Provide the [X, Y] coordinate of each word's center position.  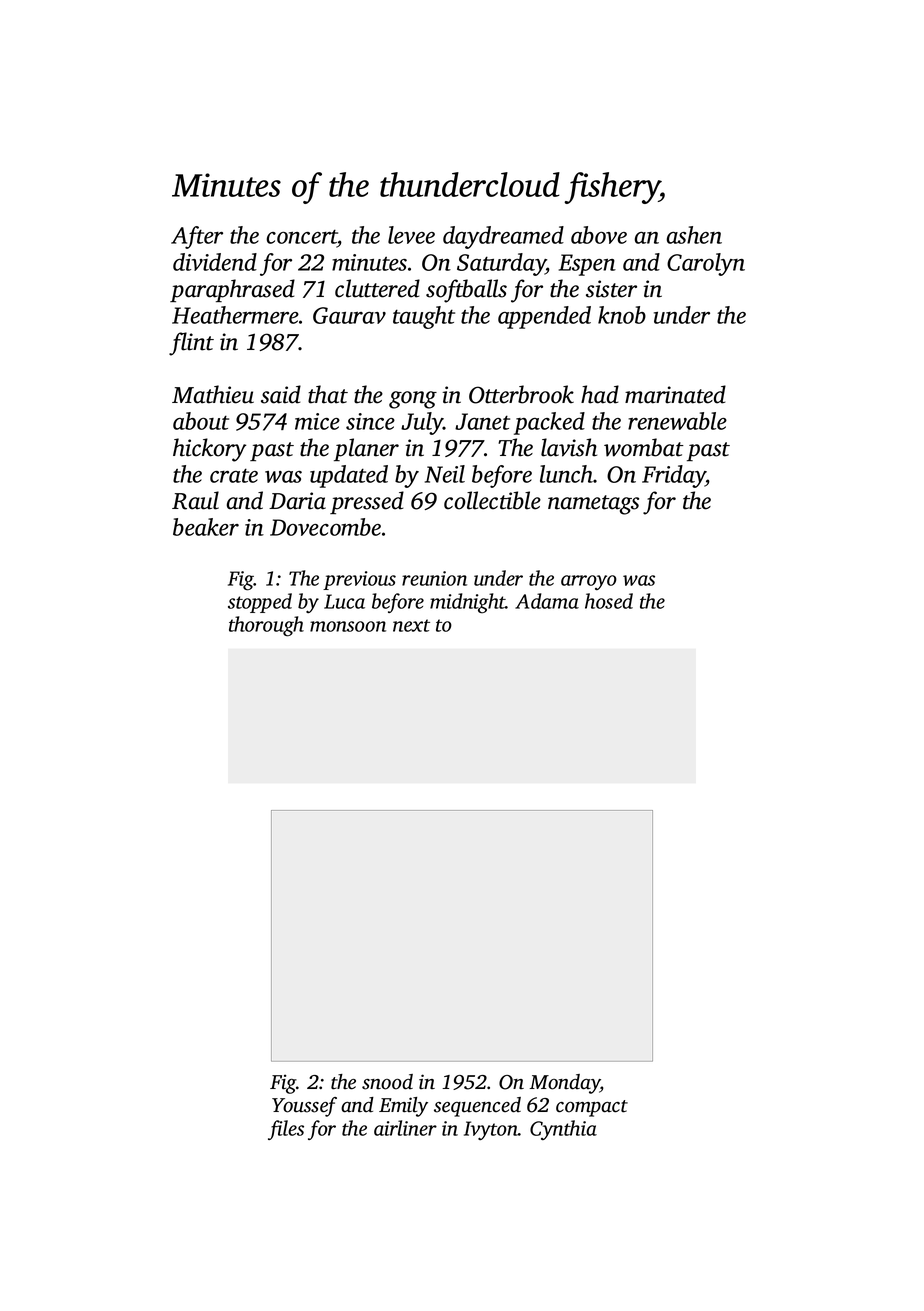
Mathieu [213, 394]
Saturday [501, 264]
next [411, 625]
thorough [266, 626]
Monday [565, 1084]
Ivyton [491, 1130]
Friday [674, 476]
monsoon [348, 626]
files [286, 1130]
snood [387, 1082]
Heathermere [235, 315]
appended [544, 317]
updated [349, 476]
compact [592, 1108]
